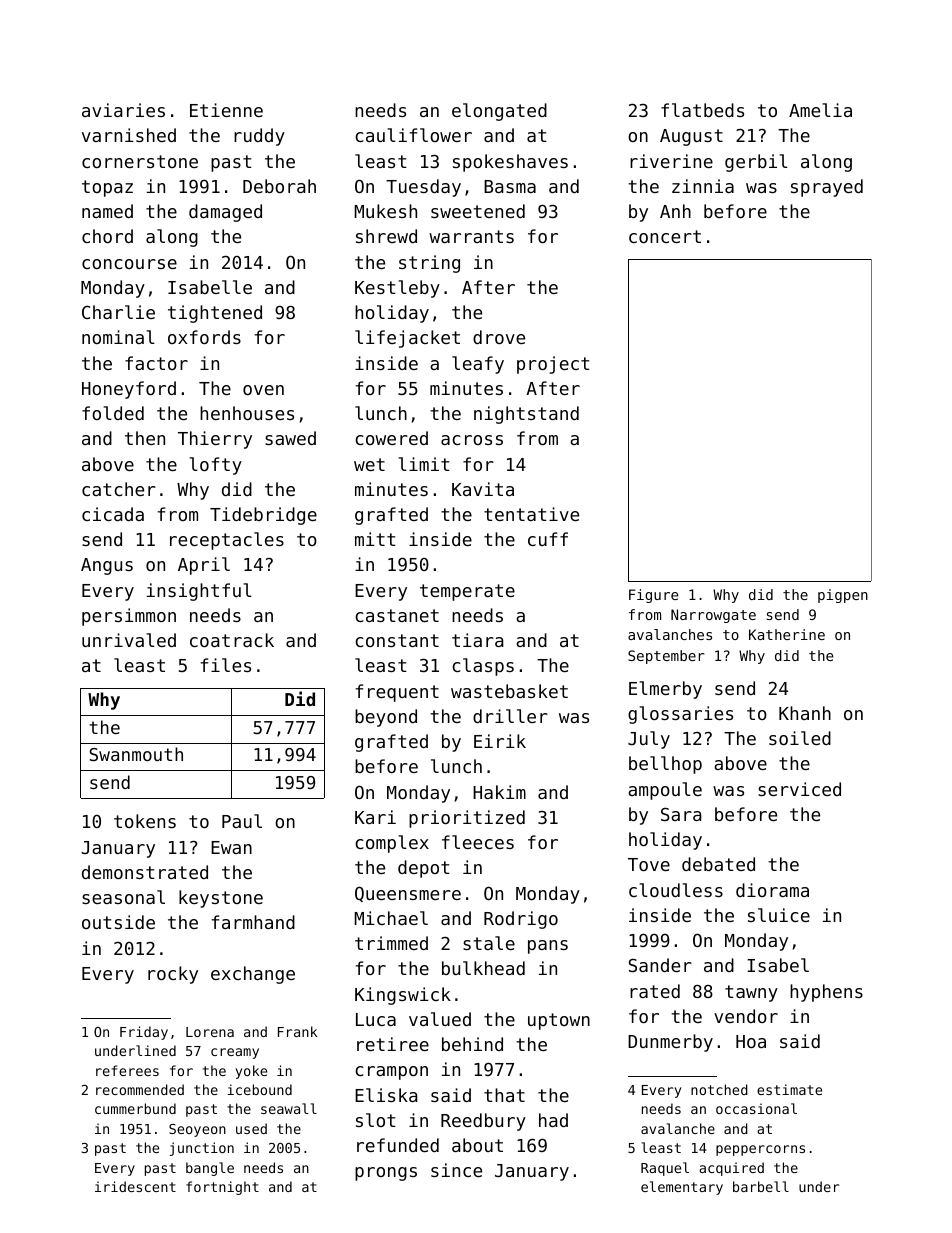  What do you see at coordinates (478, 640) in the image?
I see `tiara` at bounding box center [478, 640].
